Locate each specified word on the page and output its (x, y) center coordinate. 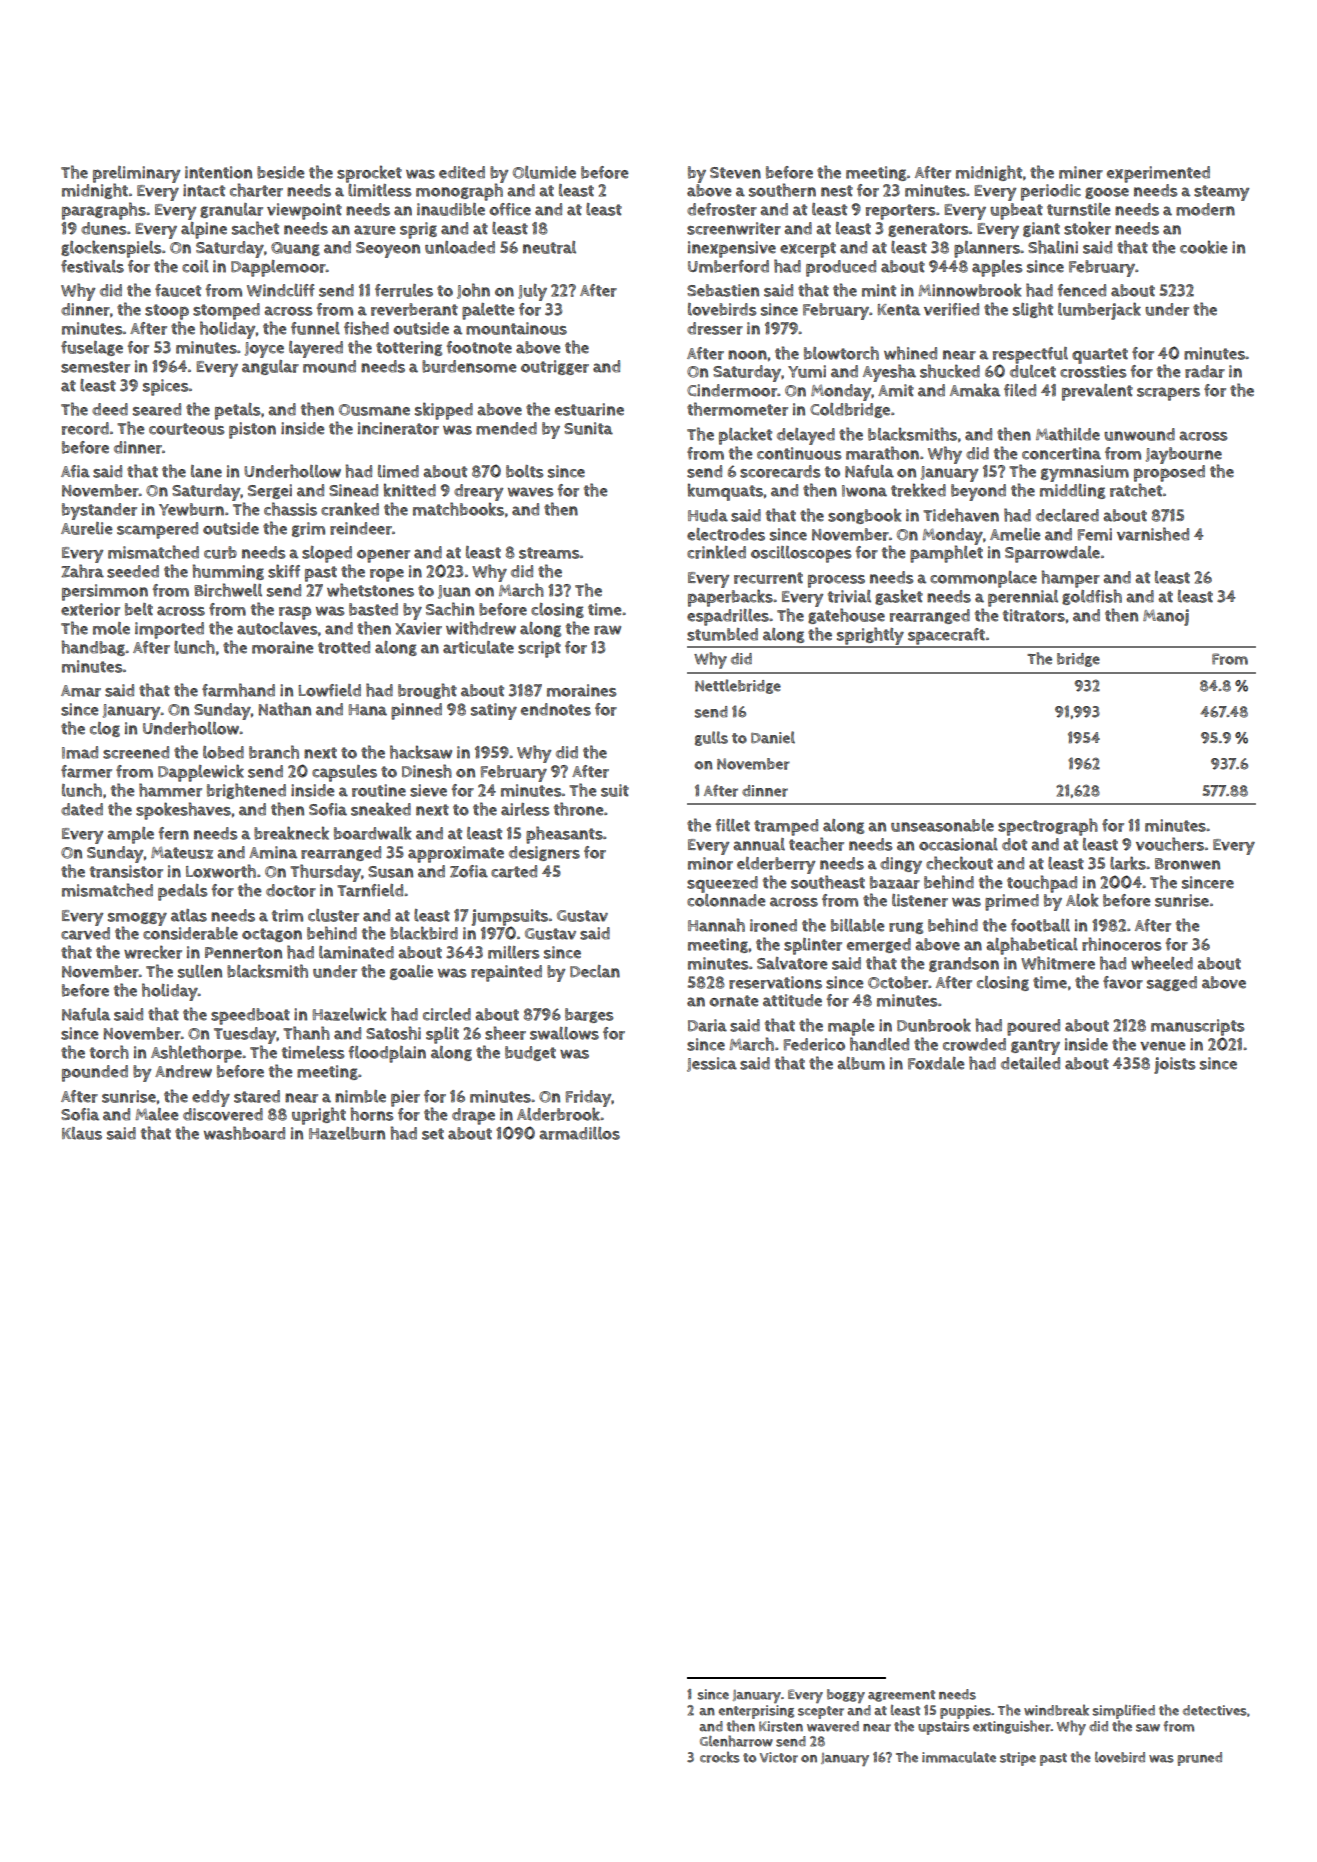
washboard (244, 1133)
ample (130, 835)
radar (1205, 371)
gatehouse (846, 616)
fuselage (92, 348)
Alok (1082, 900)
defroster (722, 209)
